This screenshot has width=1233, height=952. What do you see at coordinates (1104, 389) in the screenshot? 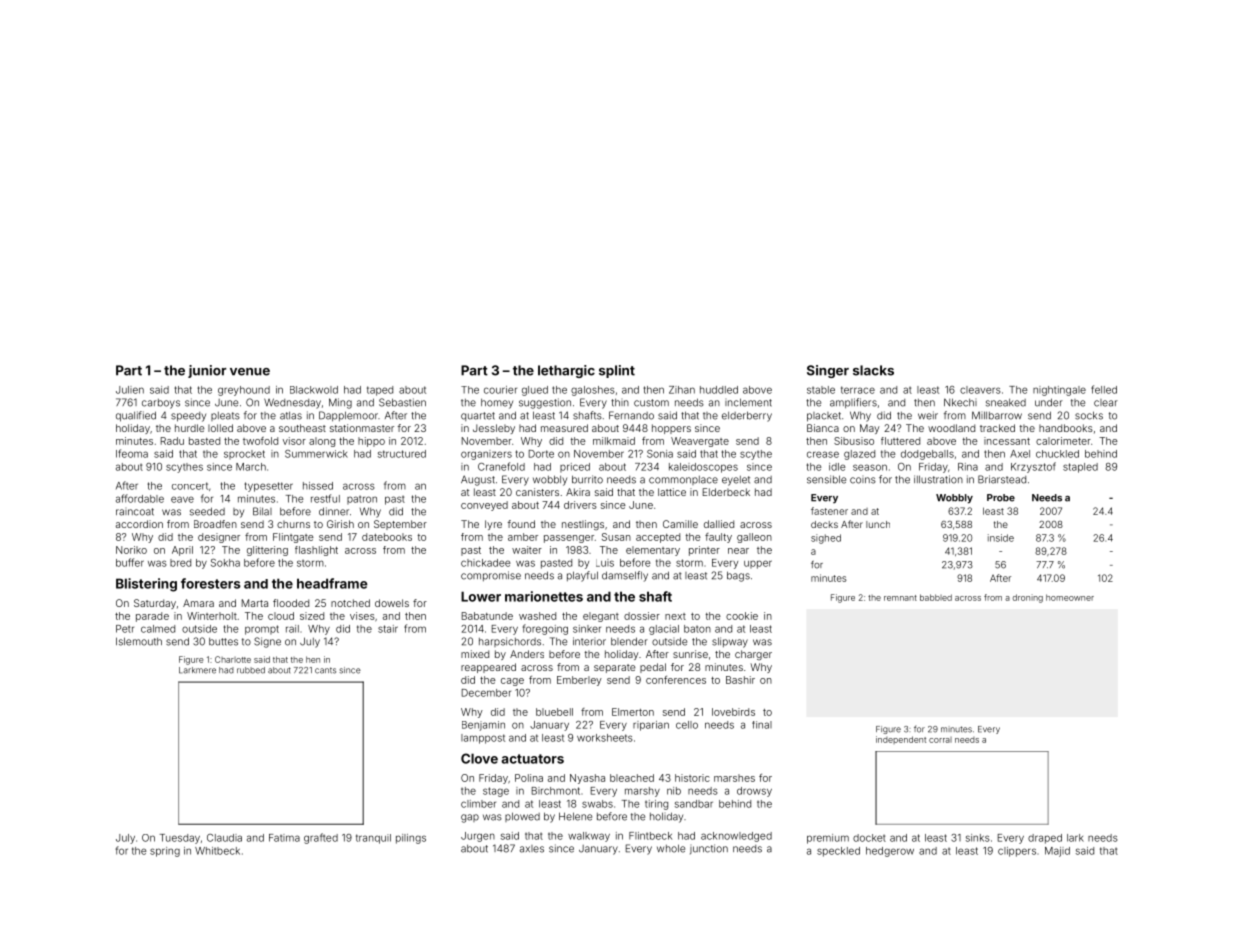
I see `felled` at bounding box center [1104, 389].
